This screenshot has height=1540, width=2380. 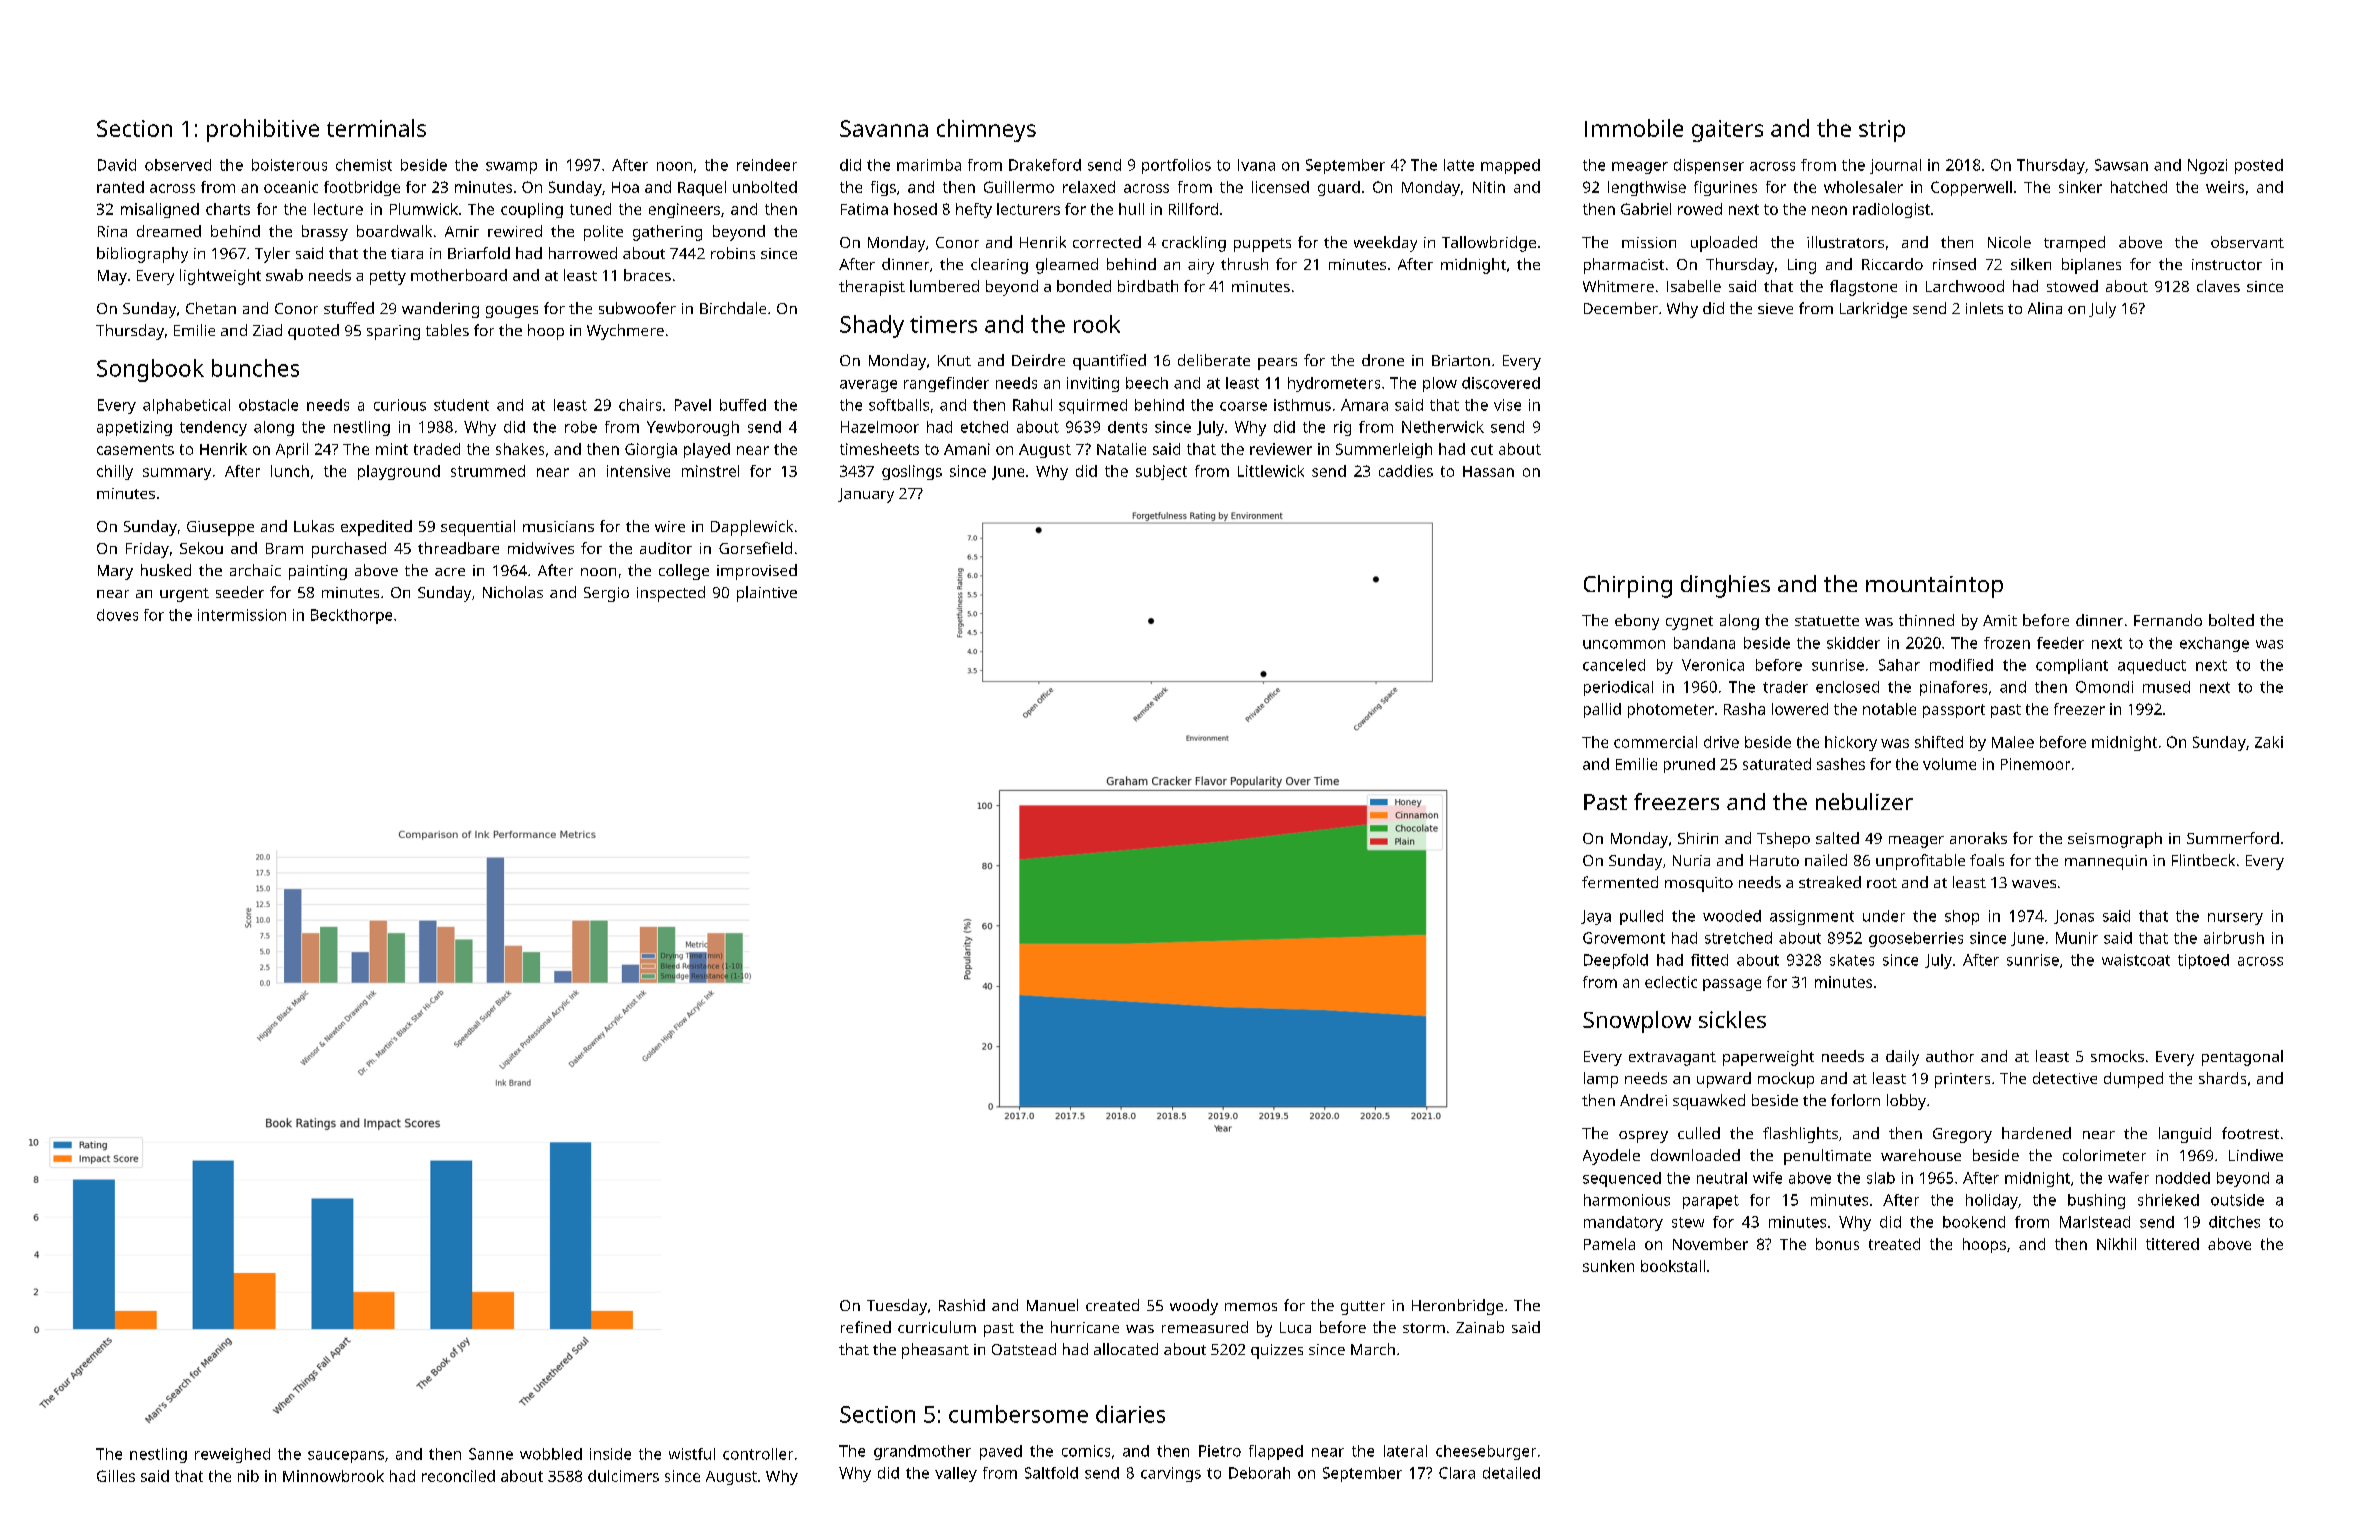 I want to click on lunch, so click(x=290, y=471).
